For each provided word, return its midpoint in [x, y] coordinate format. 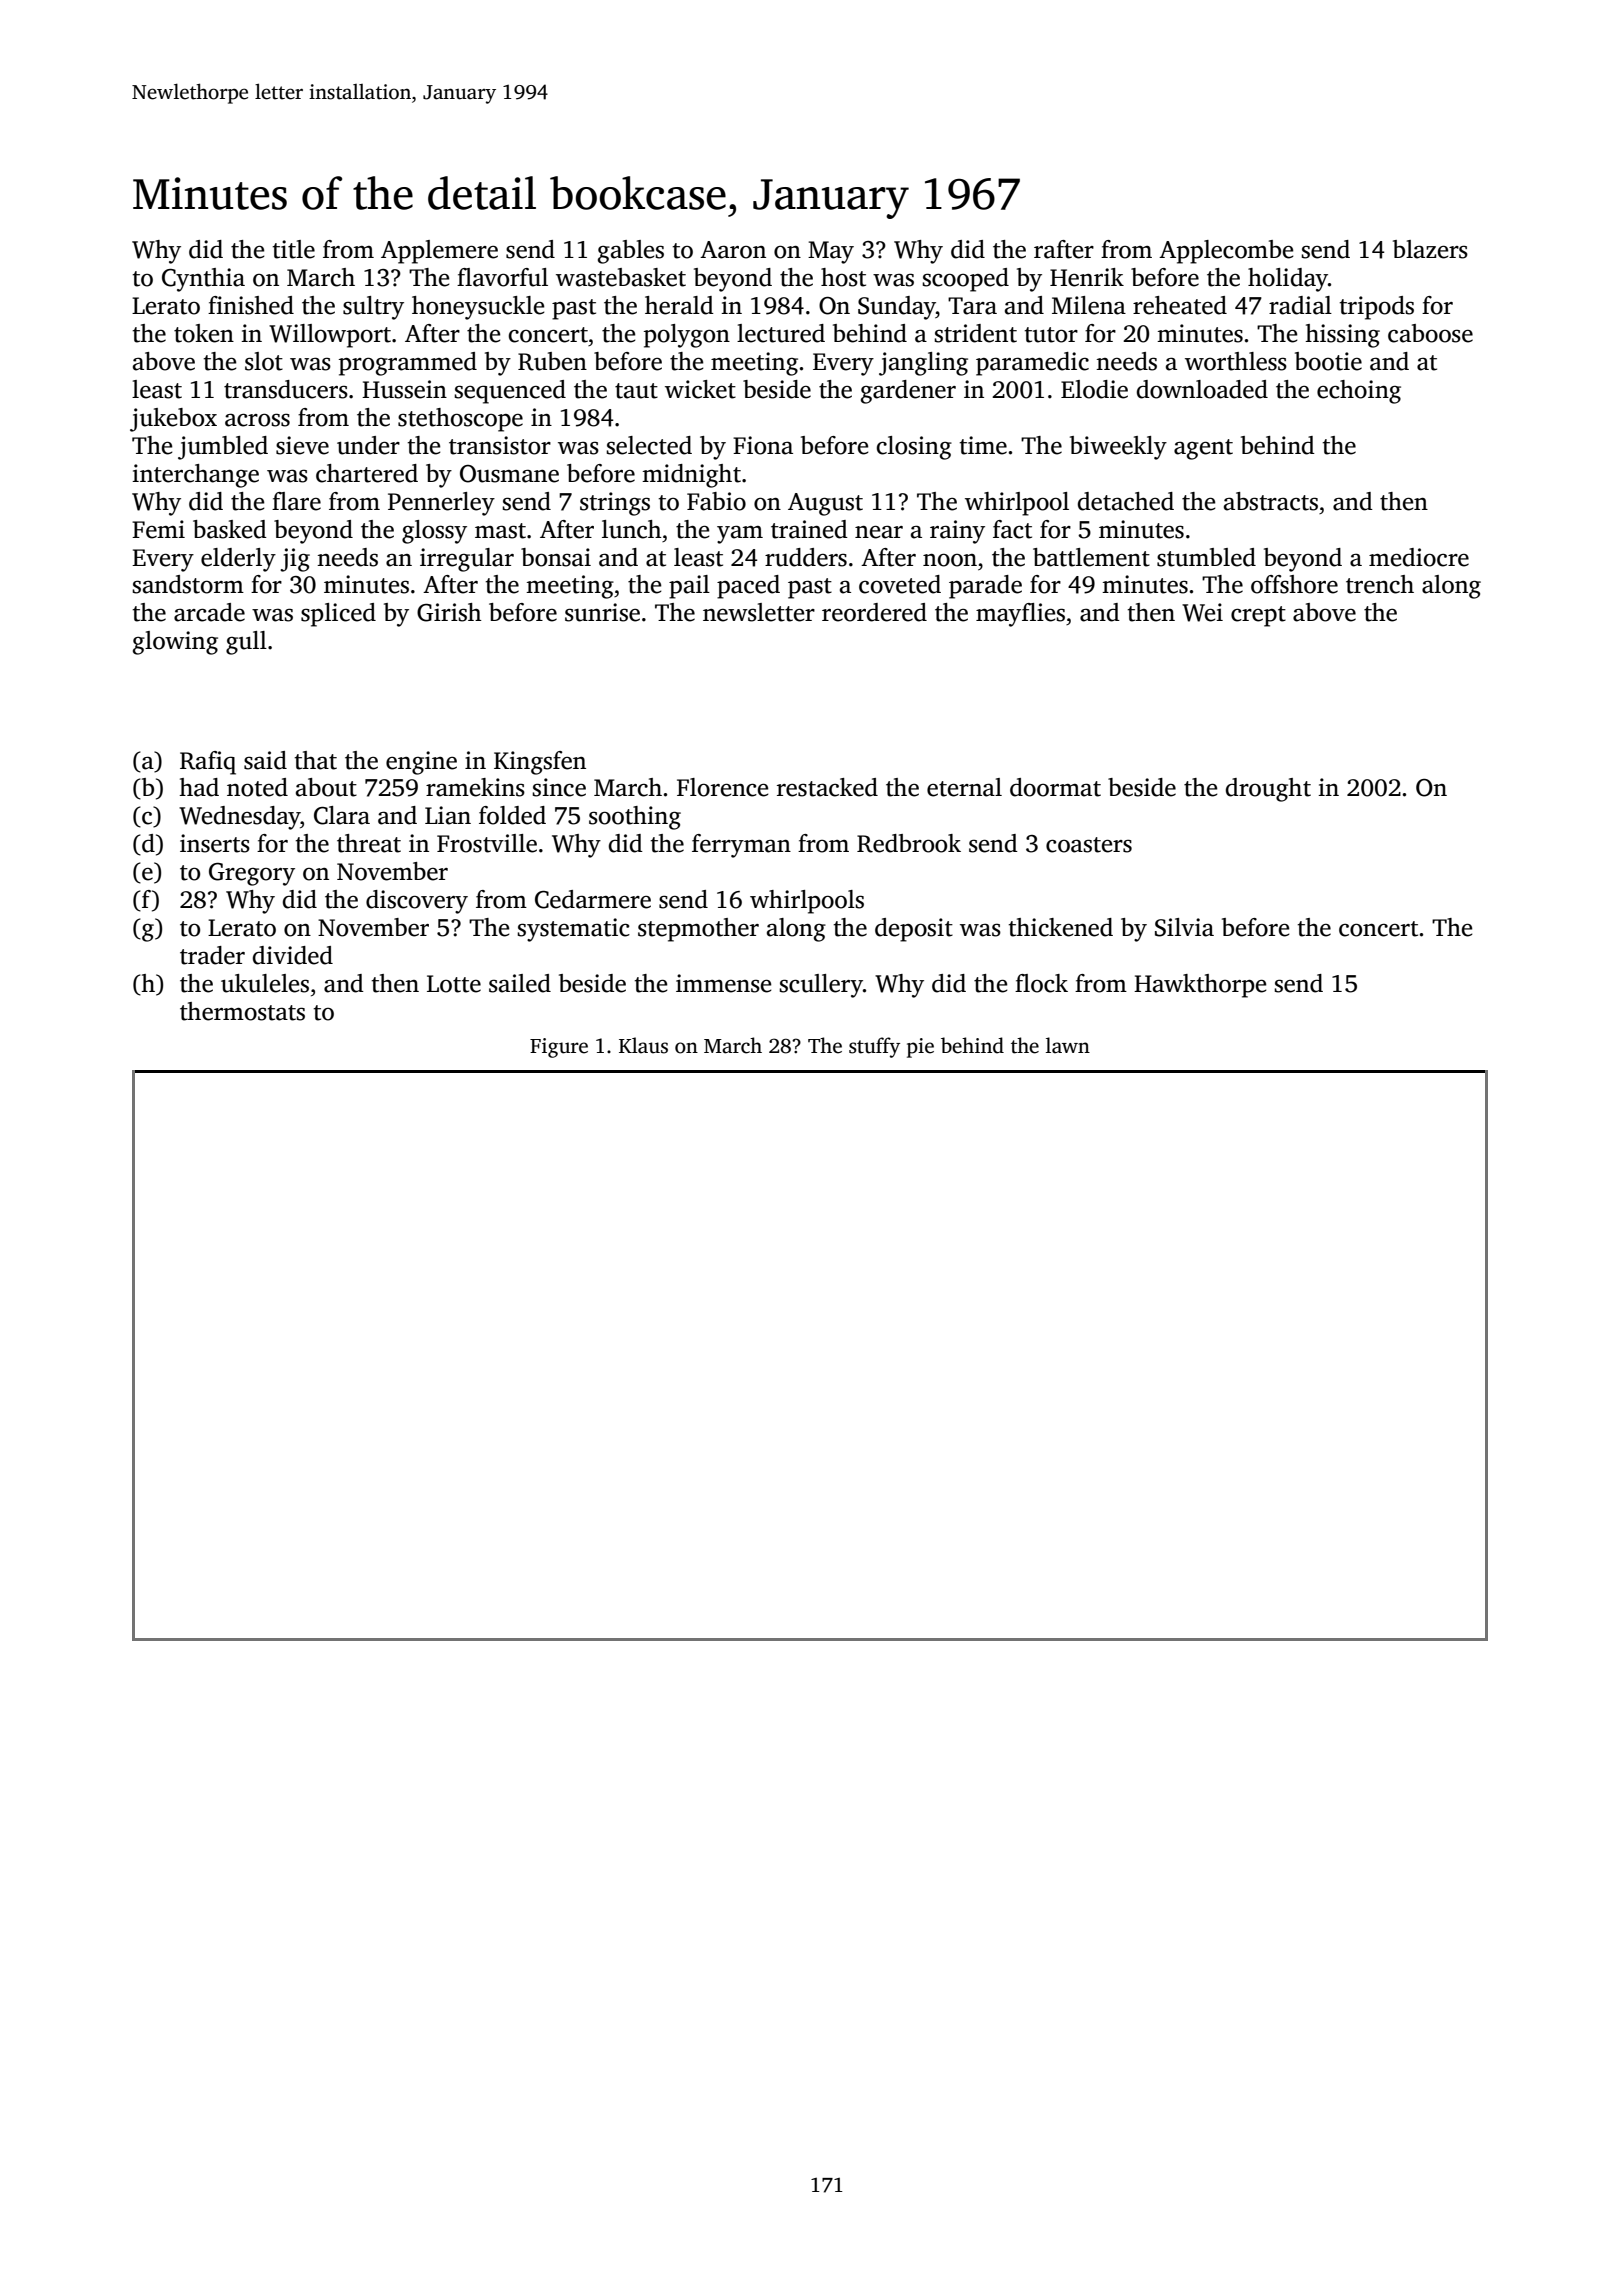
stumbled [1206, 557]
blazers [1430, 249]
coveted [900, 584]
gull [246, 643]
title [294, 249]
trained [809, 529]
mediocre [1419, 557]
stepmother [698, 930]
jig [295, 560]
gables [631, 252]
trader [212, 955]
